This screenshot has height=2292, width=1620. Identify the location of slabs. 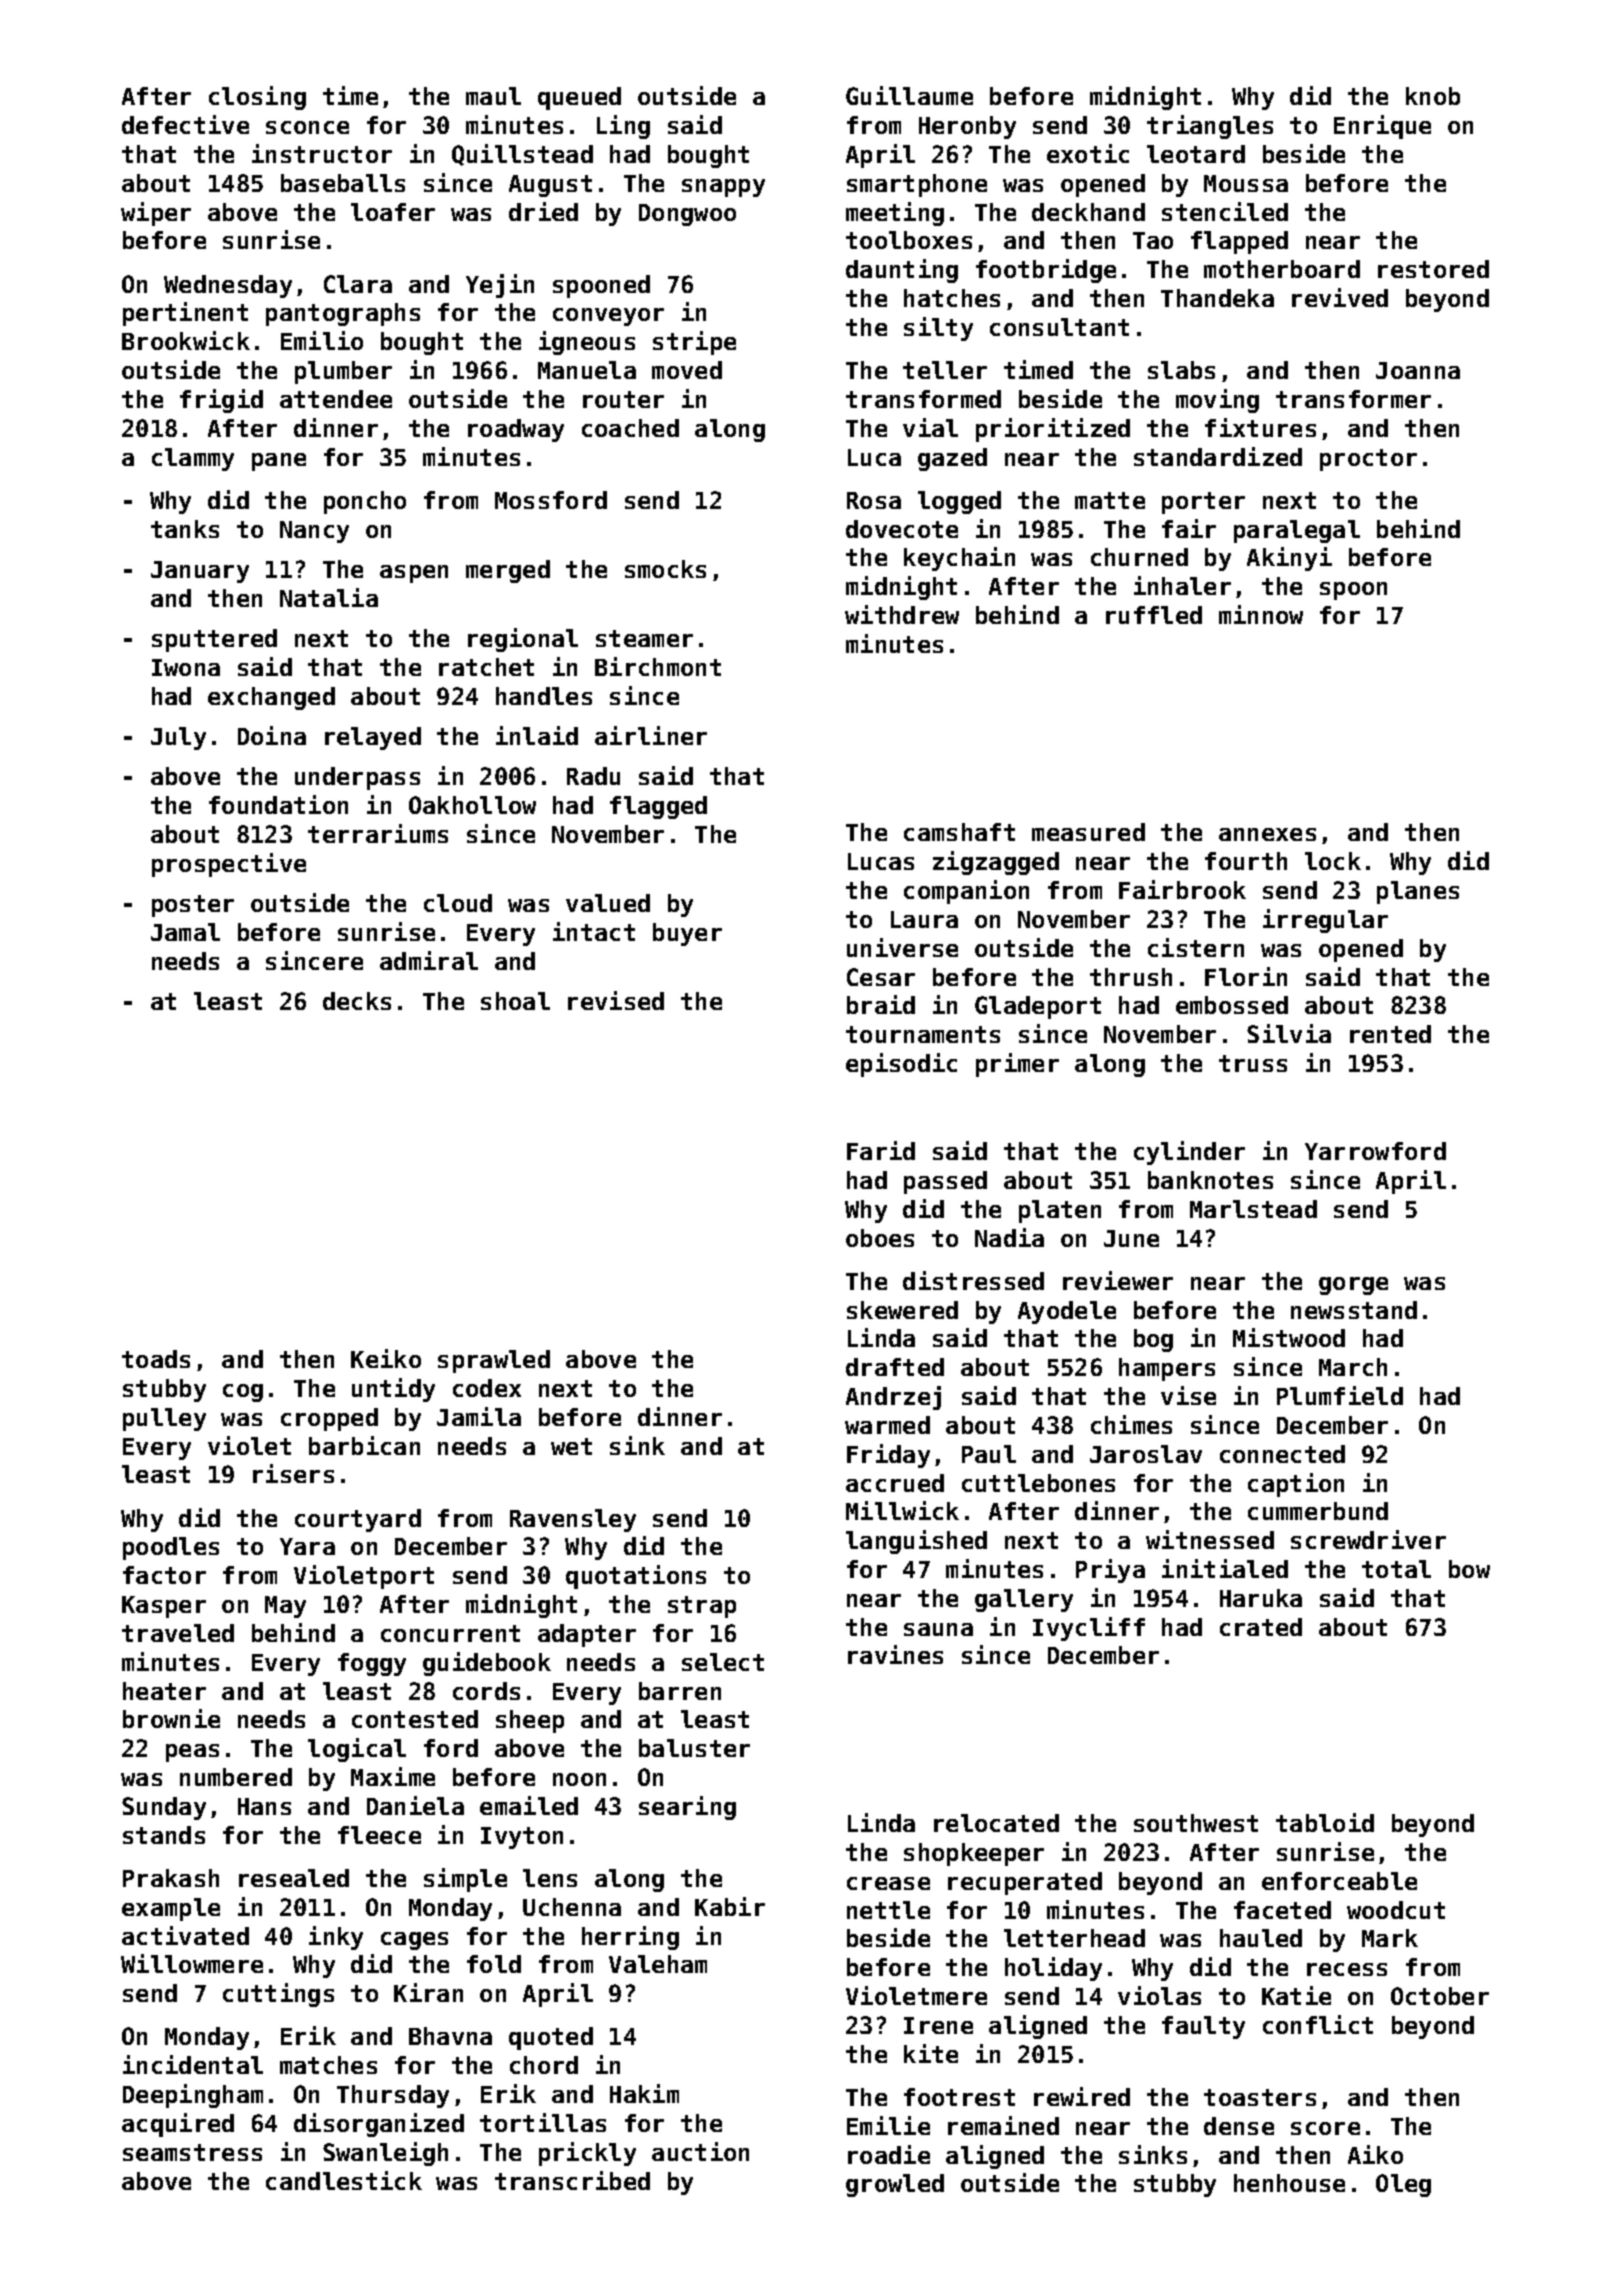
(1181, 370).
